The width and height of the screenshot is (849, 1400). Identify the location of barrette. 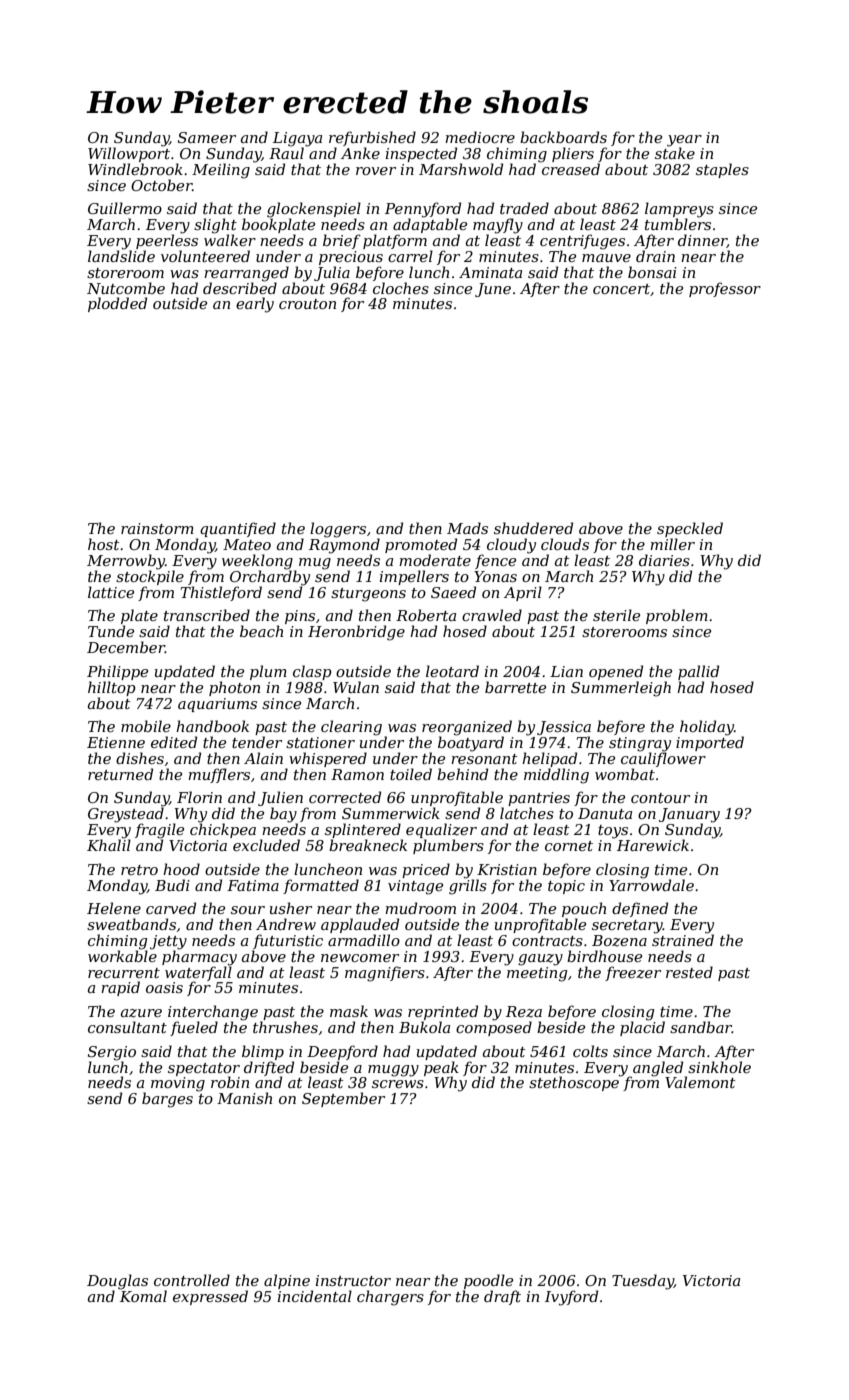
(515, 687).
